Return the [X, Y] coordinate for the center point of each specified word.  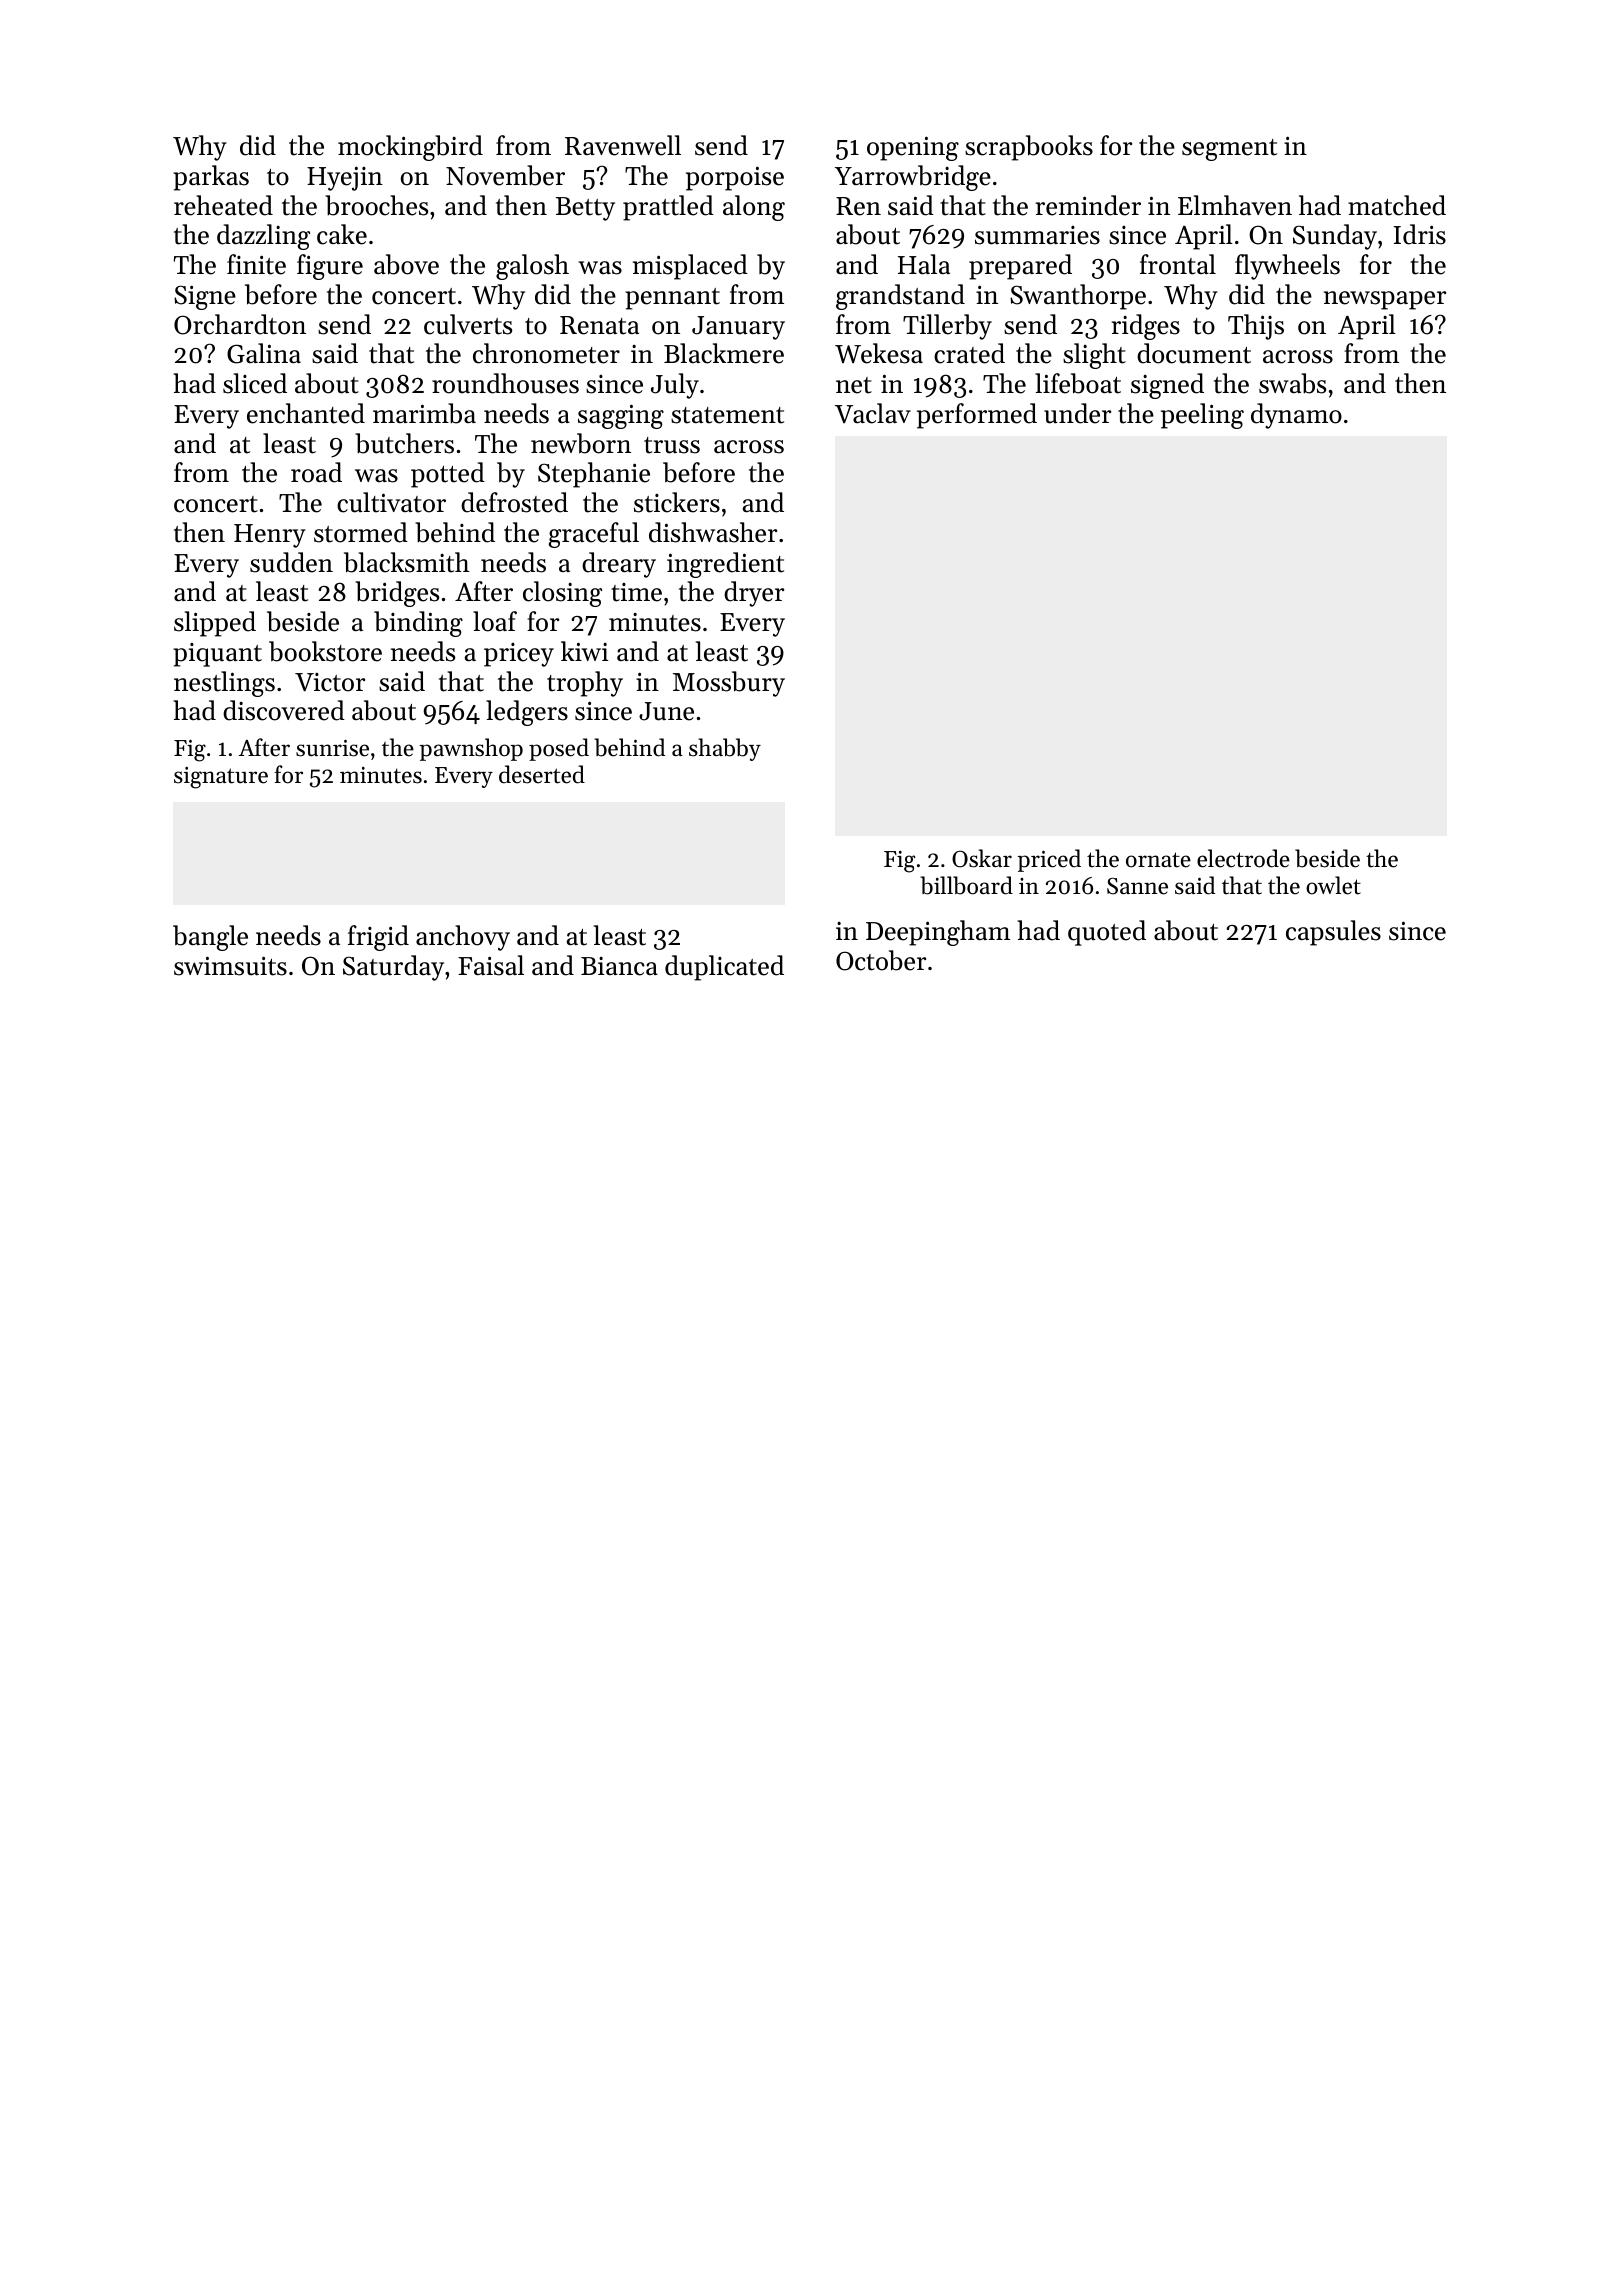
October [881, 960]
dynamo [1296, 416]
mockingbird [410, 148]
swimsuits [230, 966]
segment [1229, 150]
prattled [668, 208]
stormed [361, 532]
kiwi [584, 651]
